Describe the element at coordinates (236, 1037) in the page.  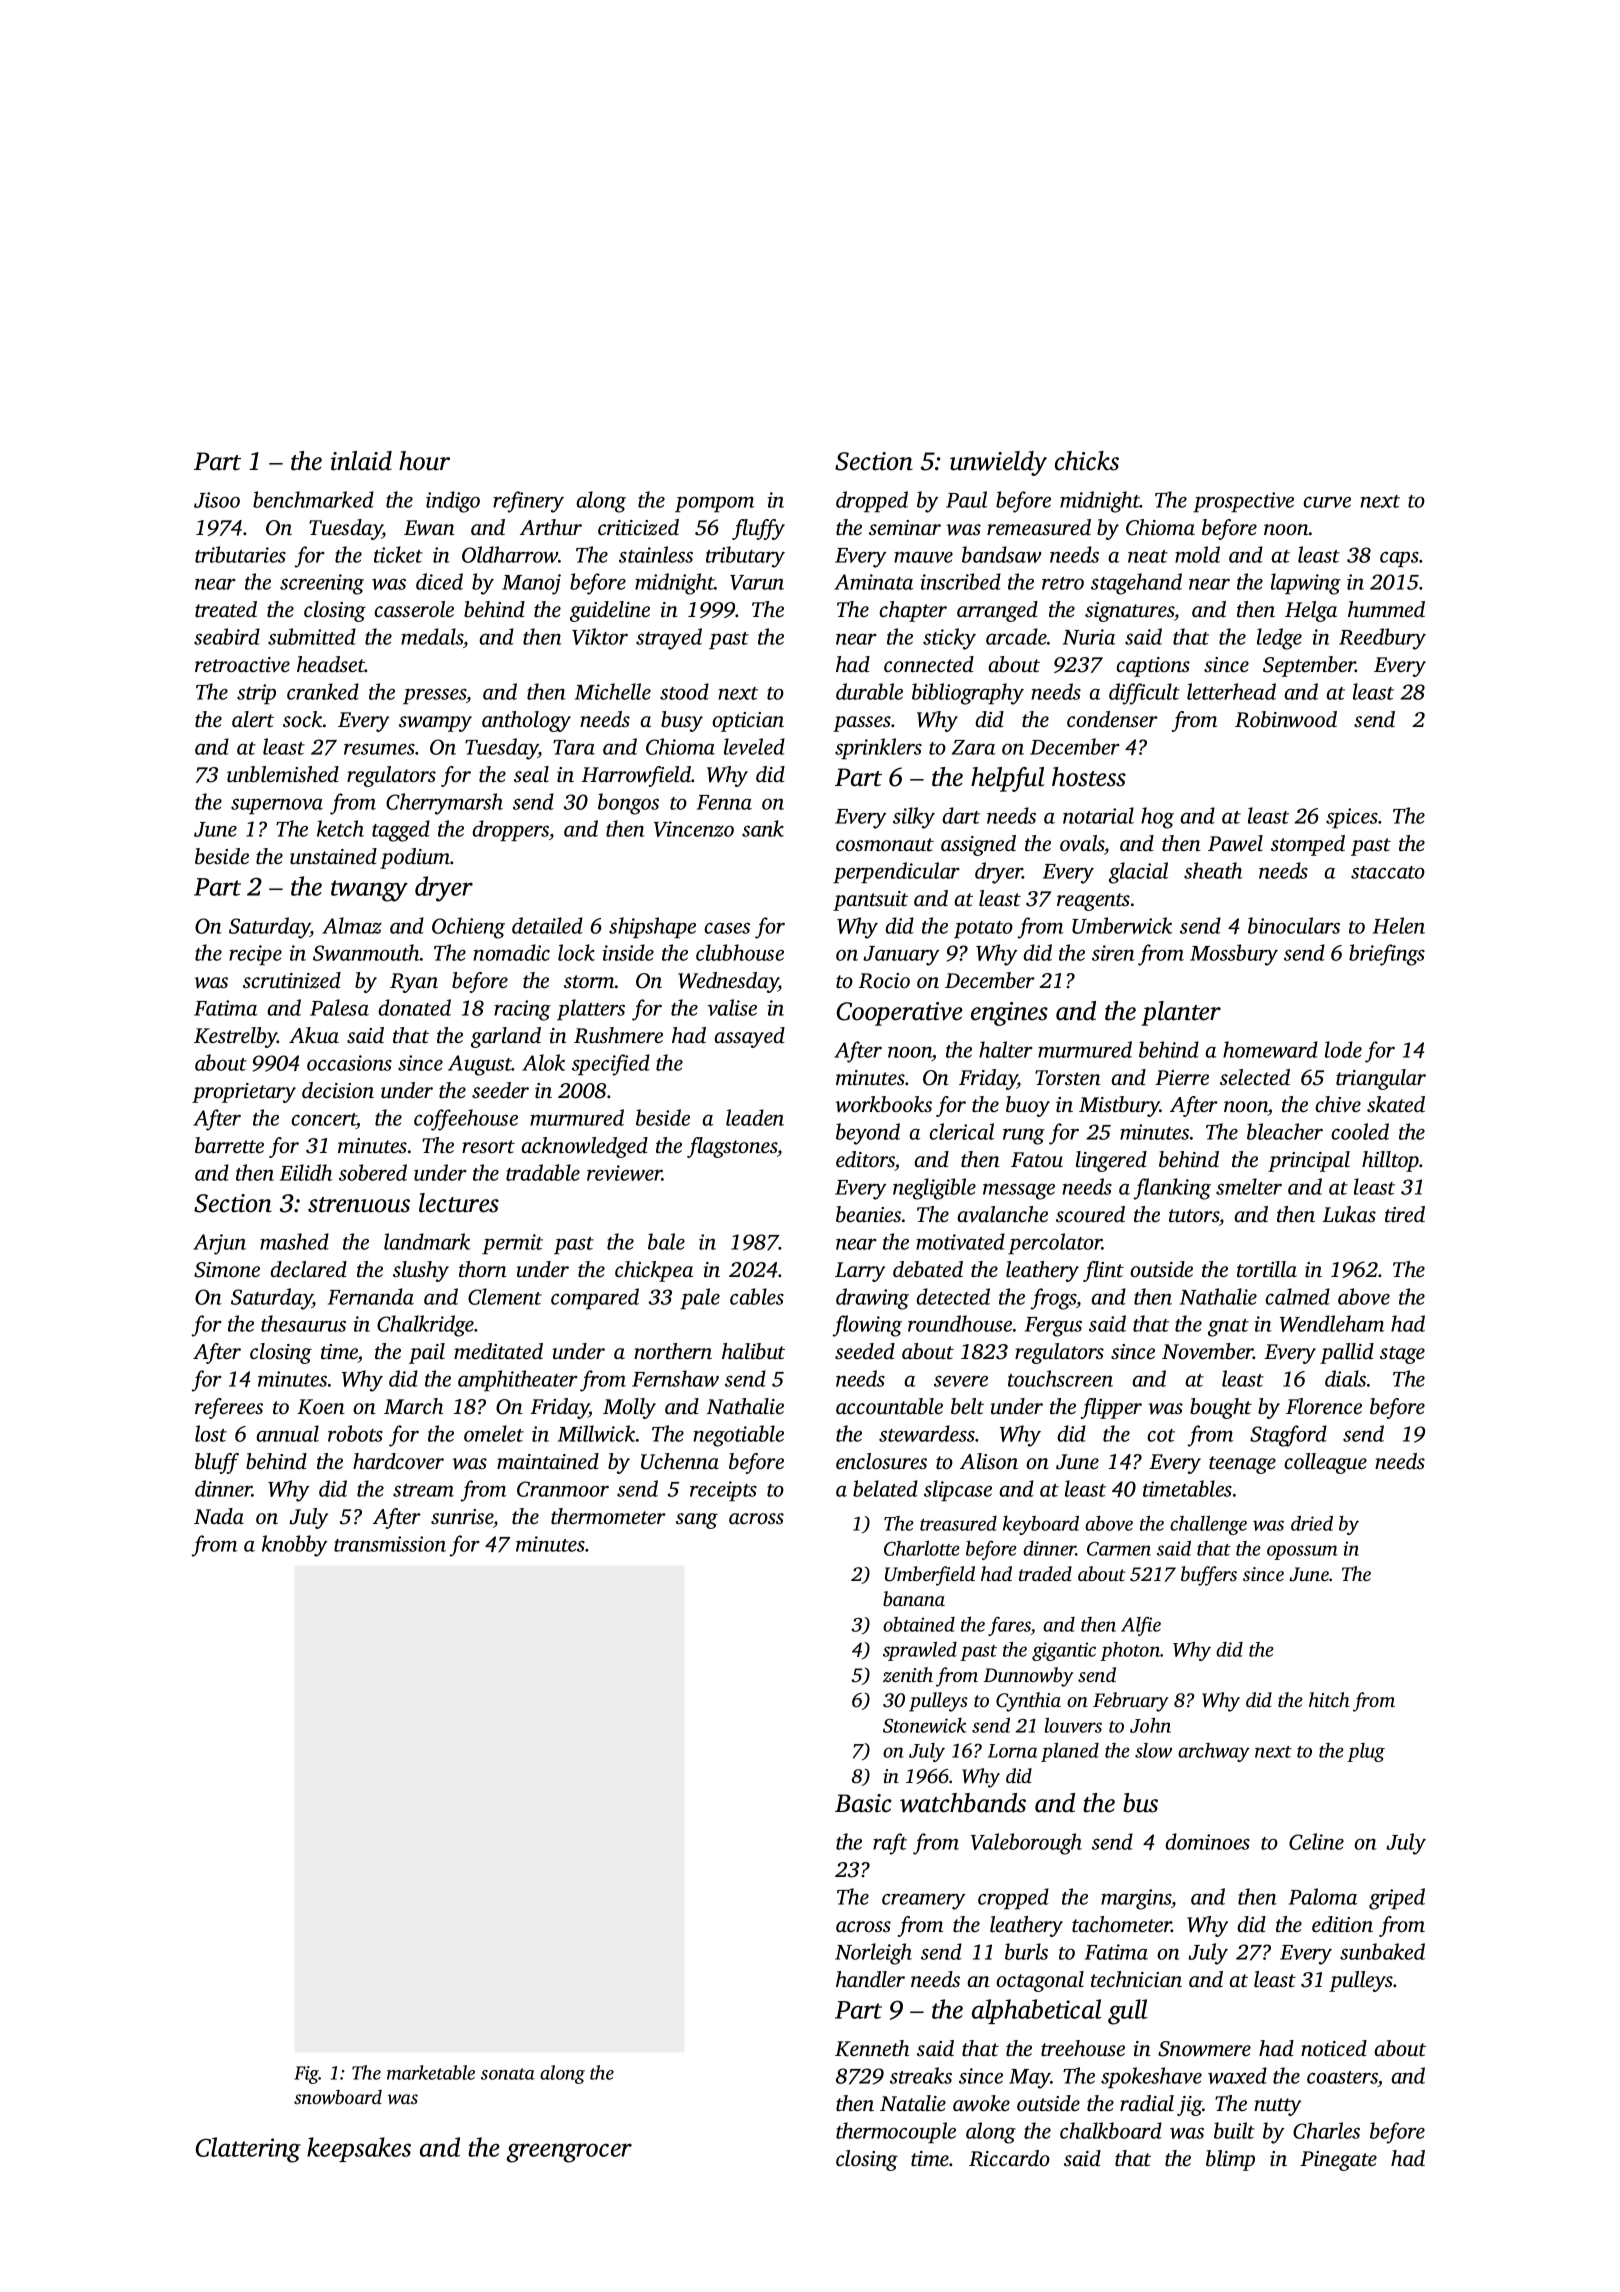
I see `Kestrelby` at that location.
